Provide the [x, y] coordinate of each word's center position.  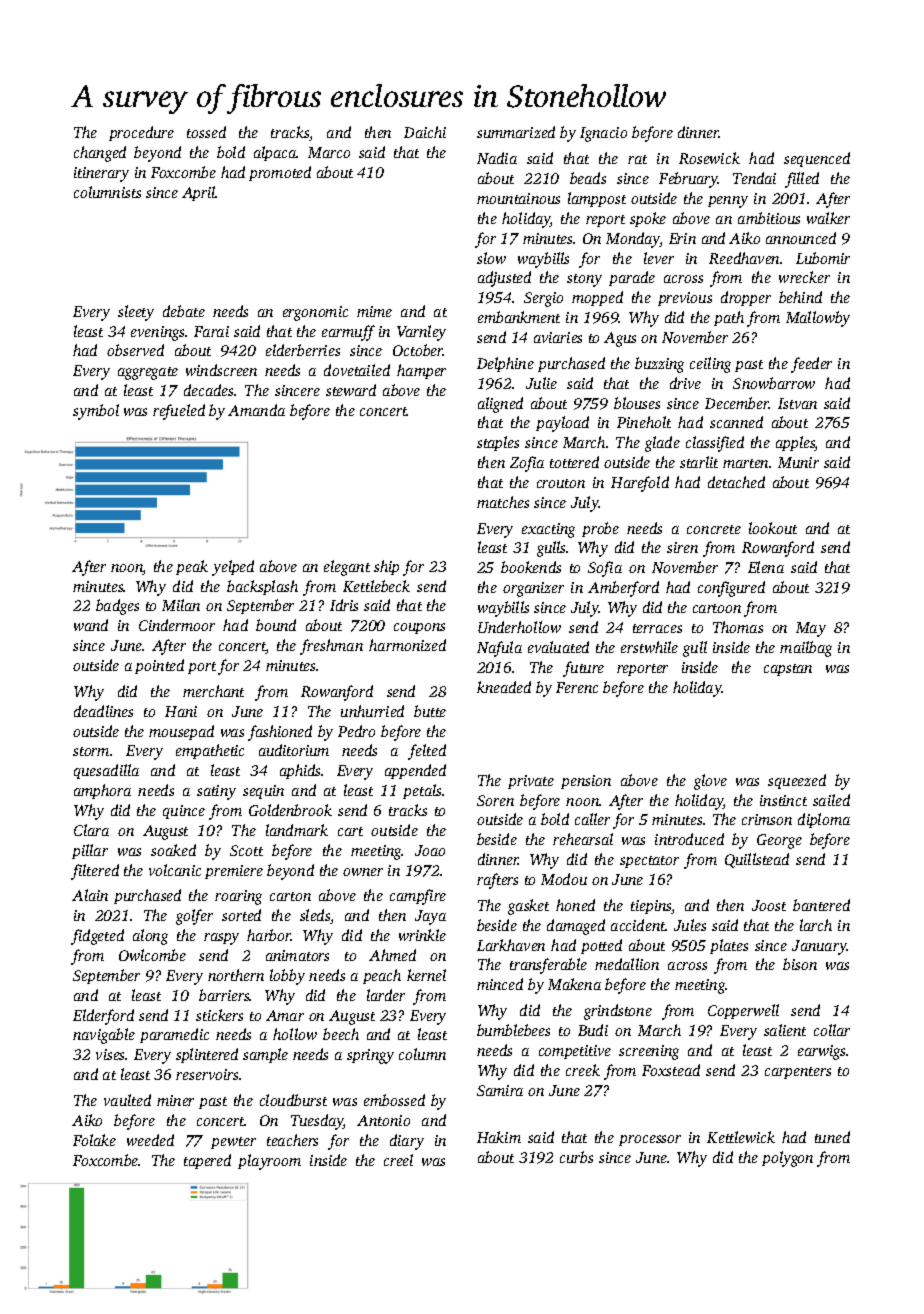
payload [562, 424]
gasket [528, 907]
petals [422, 791]
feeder [811, 365]
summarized [516, 132]
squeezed [797, 781]
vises [111, 1054]
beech [341, 1034]
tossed [206, 132]
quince [184, 812]
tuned [832, 1137]
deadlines [103, 711]
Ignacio [603, 134]
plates [729, 946]
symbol [96, 412]
